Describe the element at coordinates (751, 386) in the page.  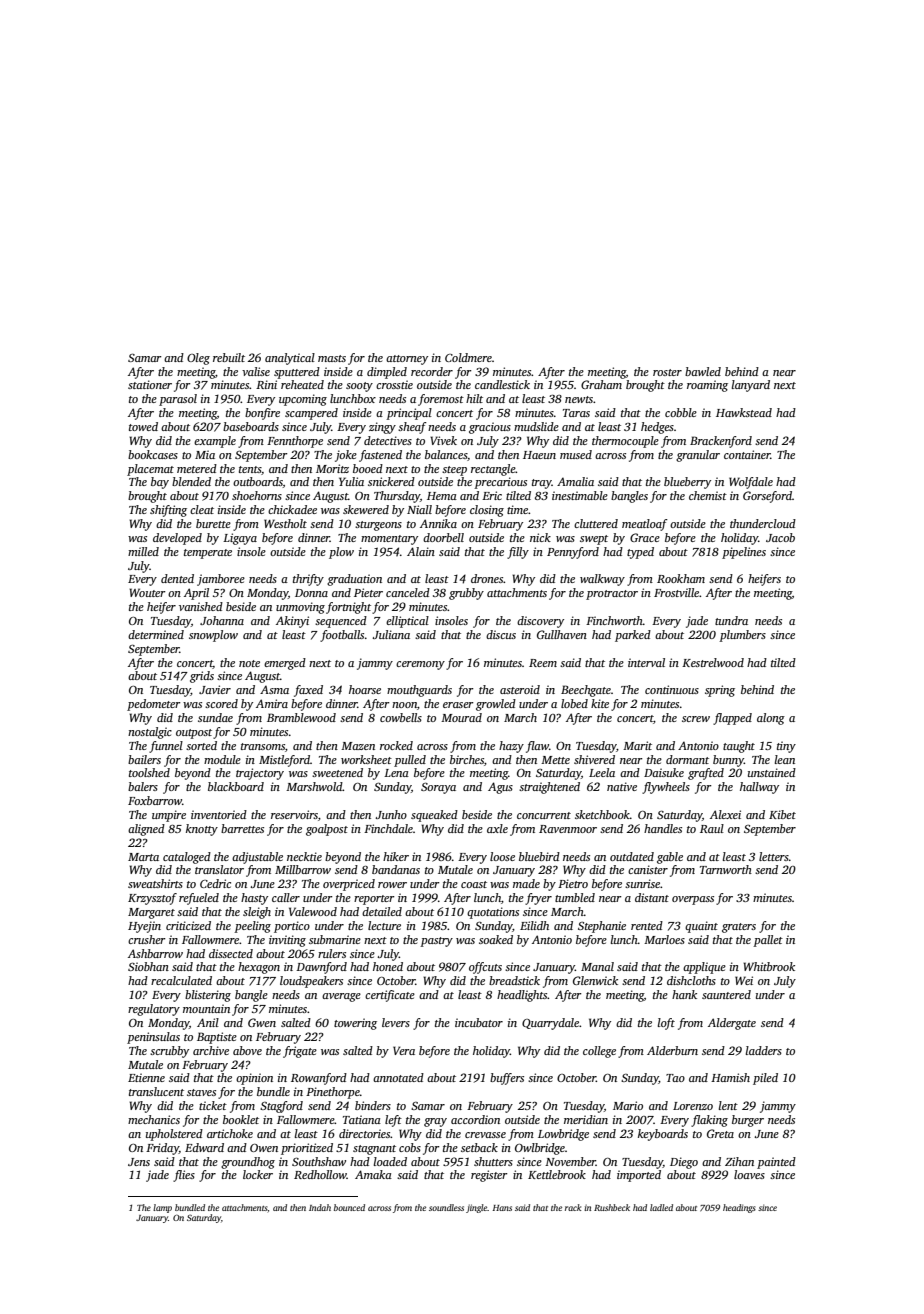
I see `lanyard` at that location.
